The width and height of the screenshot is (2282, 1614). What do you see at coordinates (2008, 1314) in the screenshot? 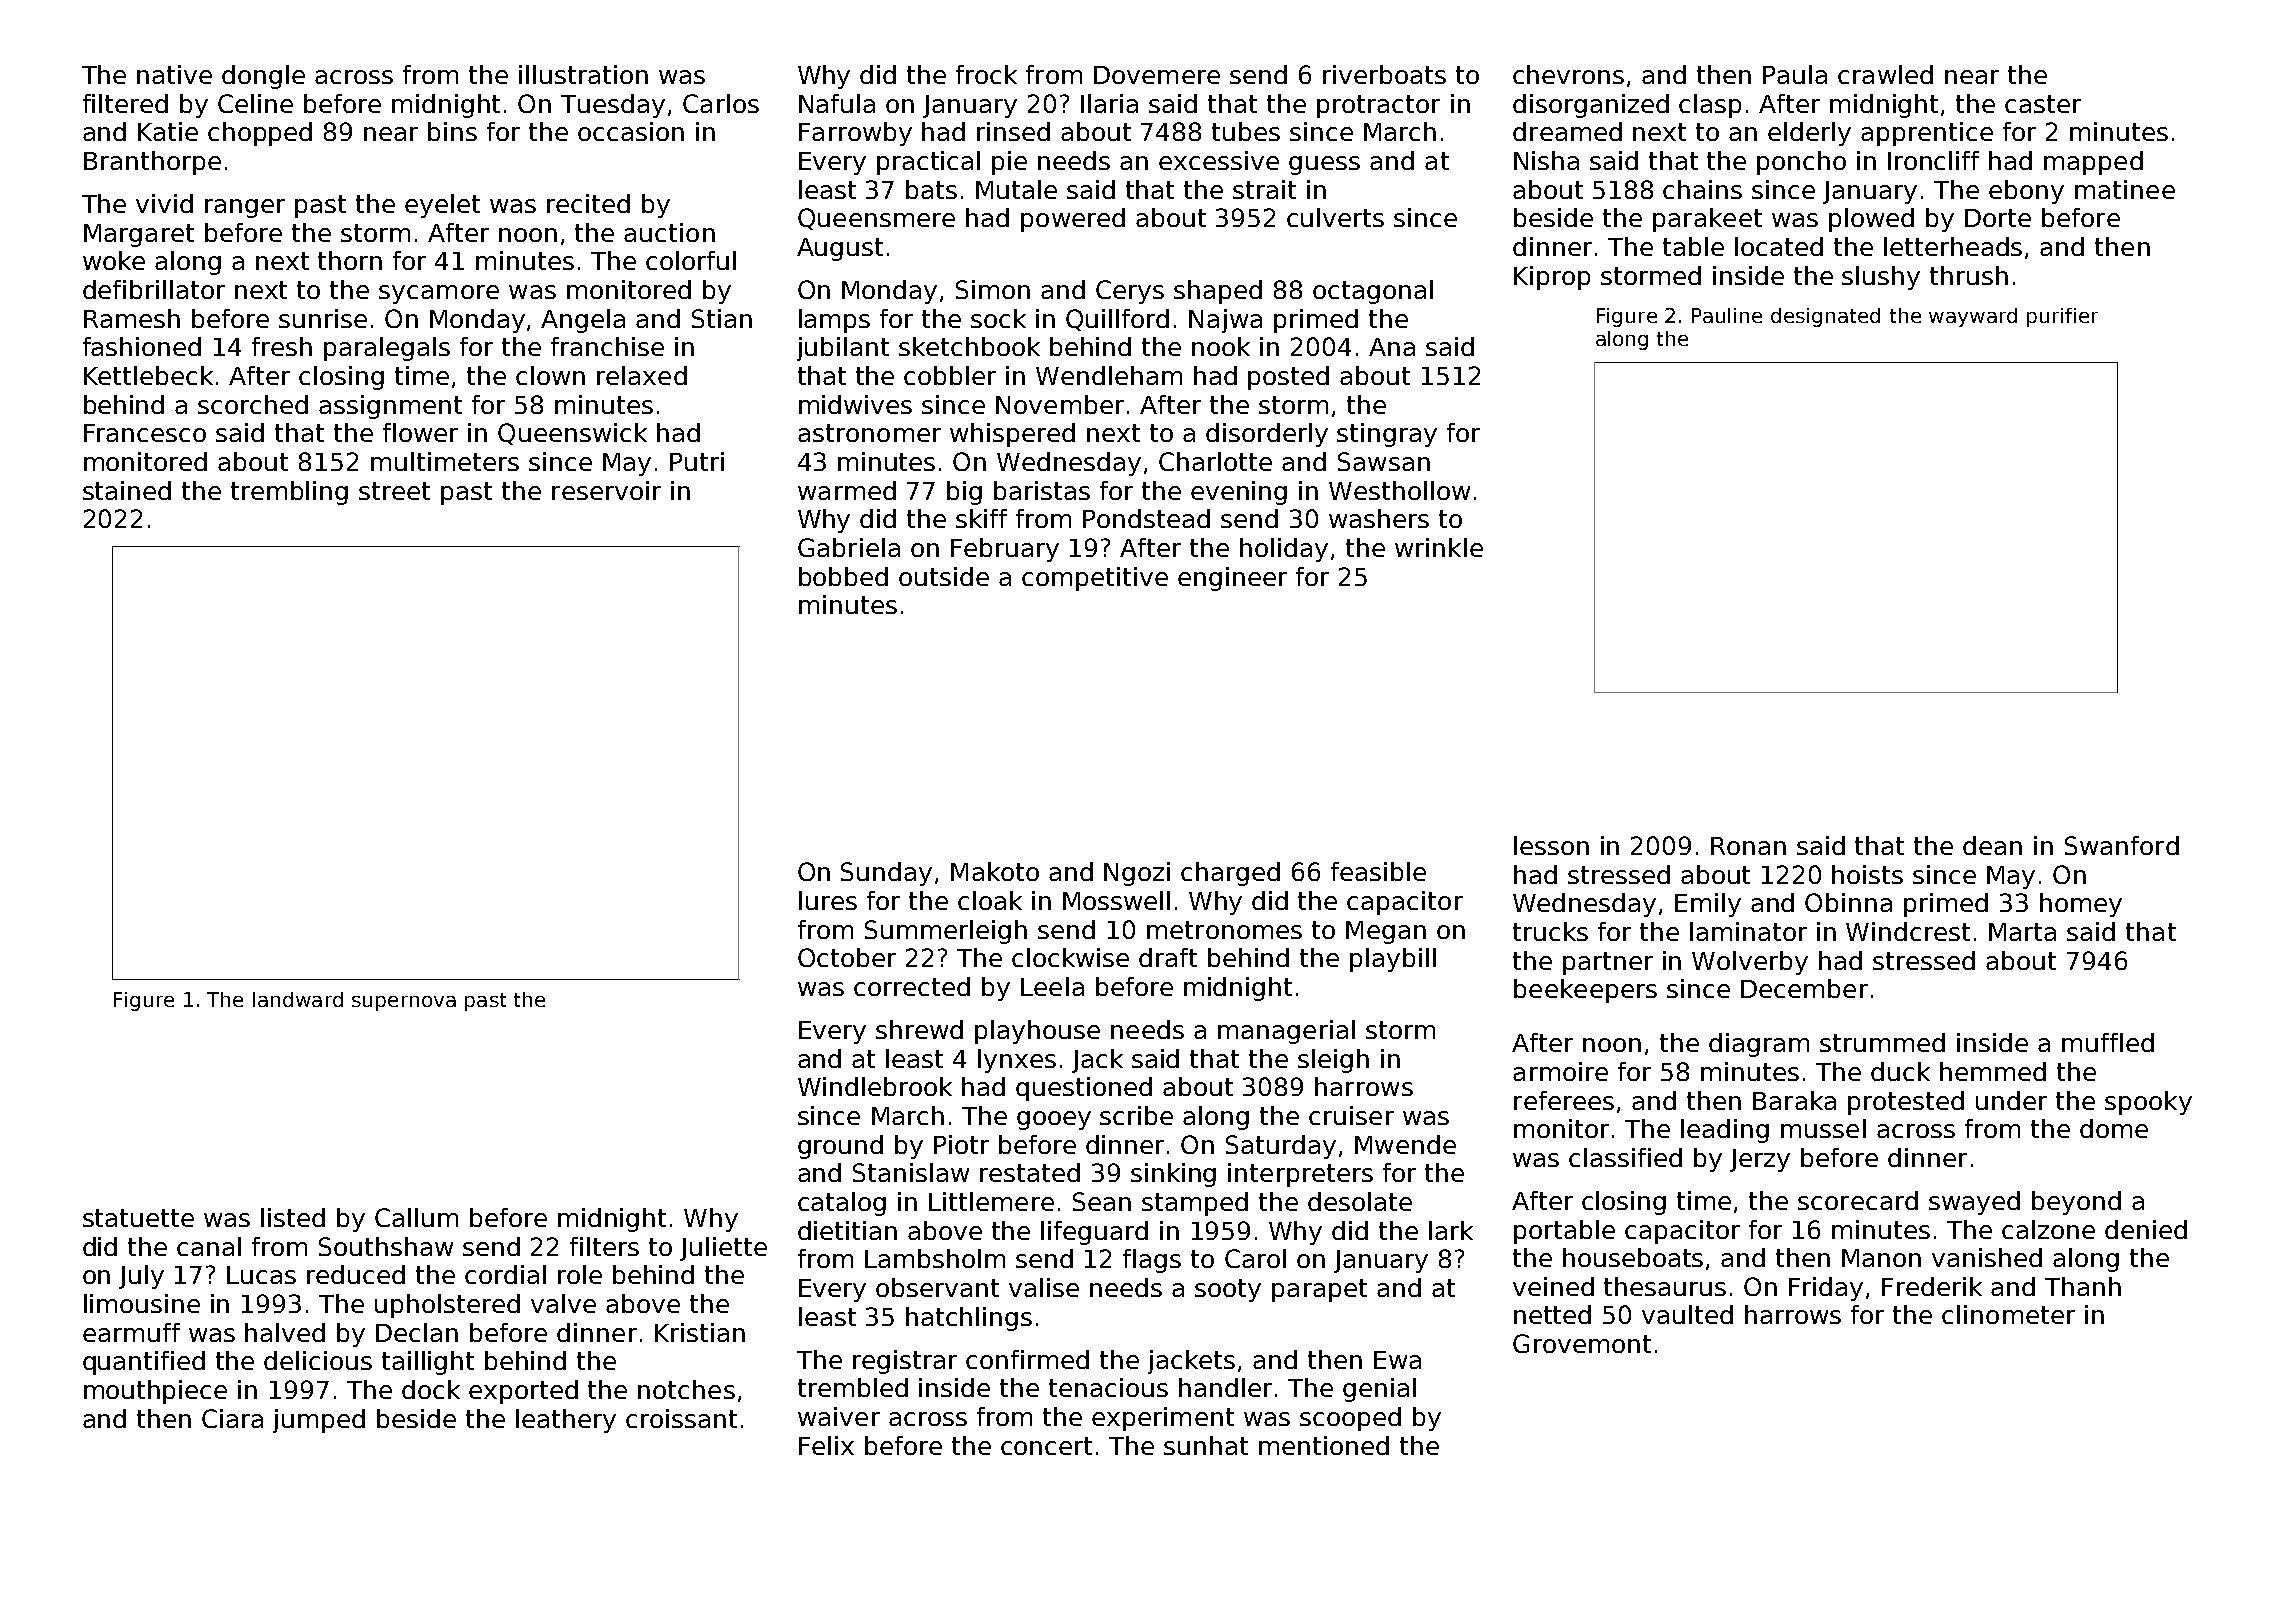
I see `clinometer` at bounding box center [2008, 1314].
